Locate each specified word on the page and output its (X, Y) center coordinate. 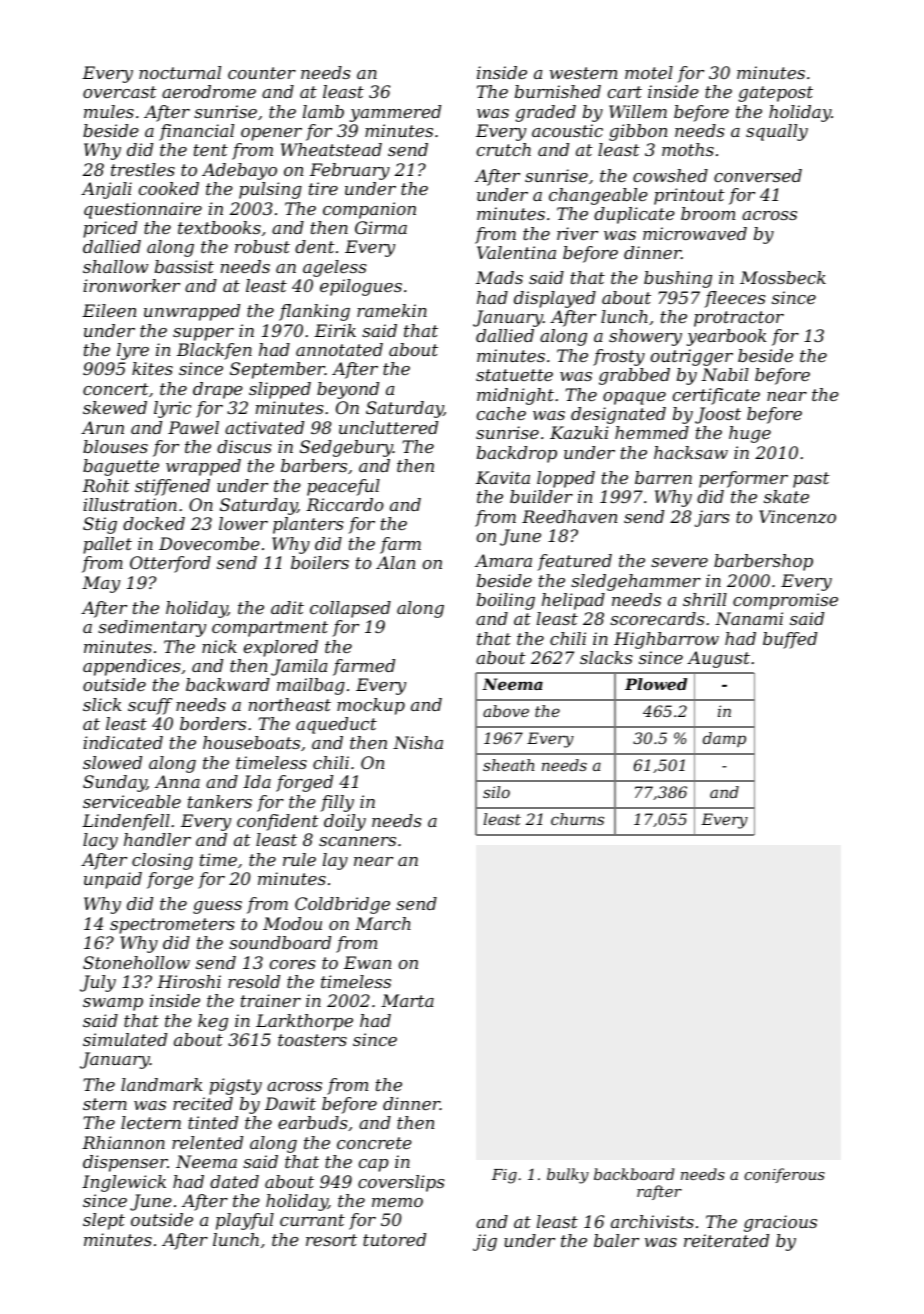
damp (724, 739)
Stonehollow (136, 962)
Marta (407, 1000)
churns (577, 819)
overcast (120, 92)
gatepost (775, 94)
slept (104, 1221)
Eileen (109, 310)
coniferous (784, 1175)
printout (689, 196)
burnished (558, 91)
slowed (112, 762)
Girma (381, 227)
